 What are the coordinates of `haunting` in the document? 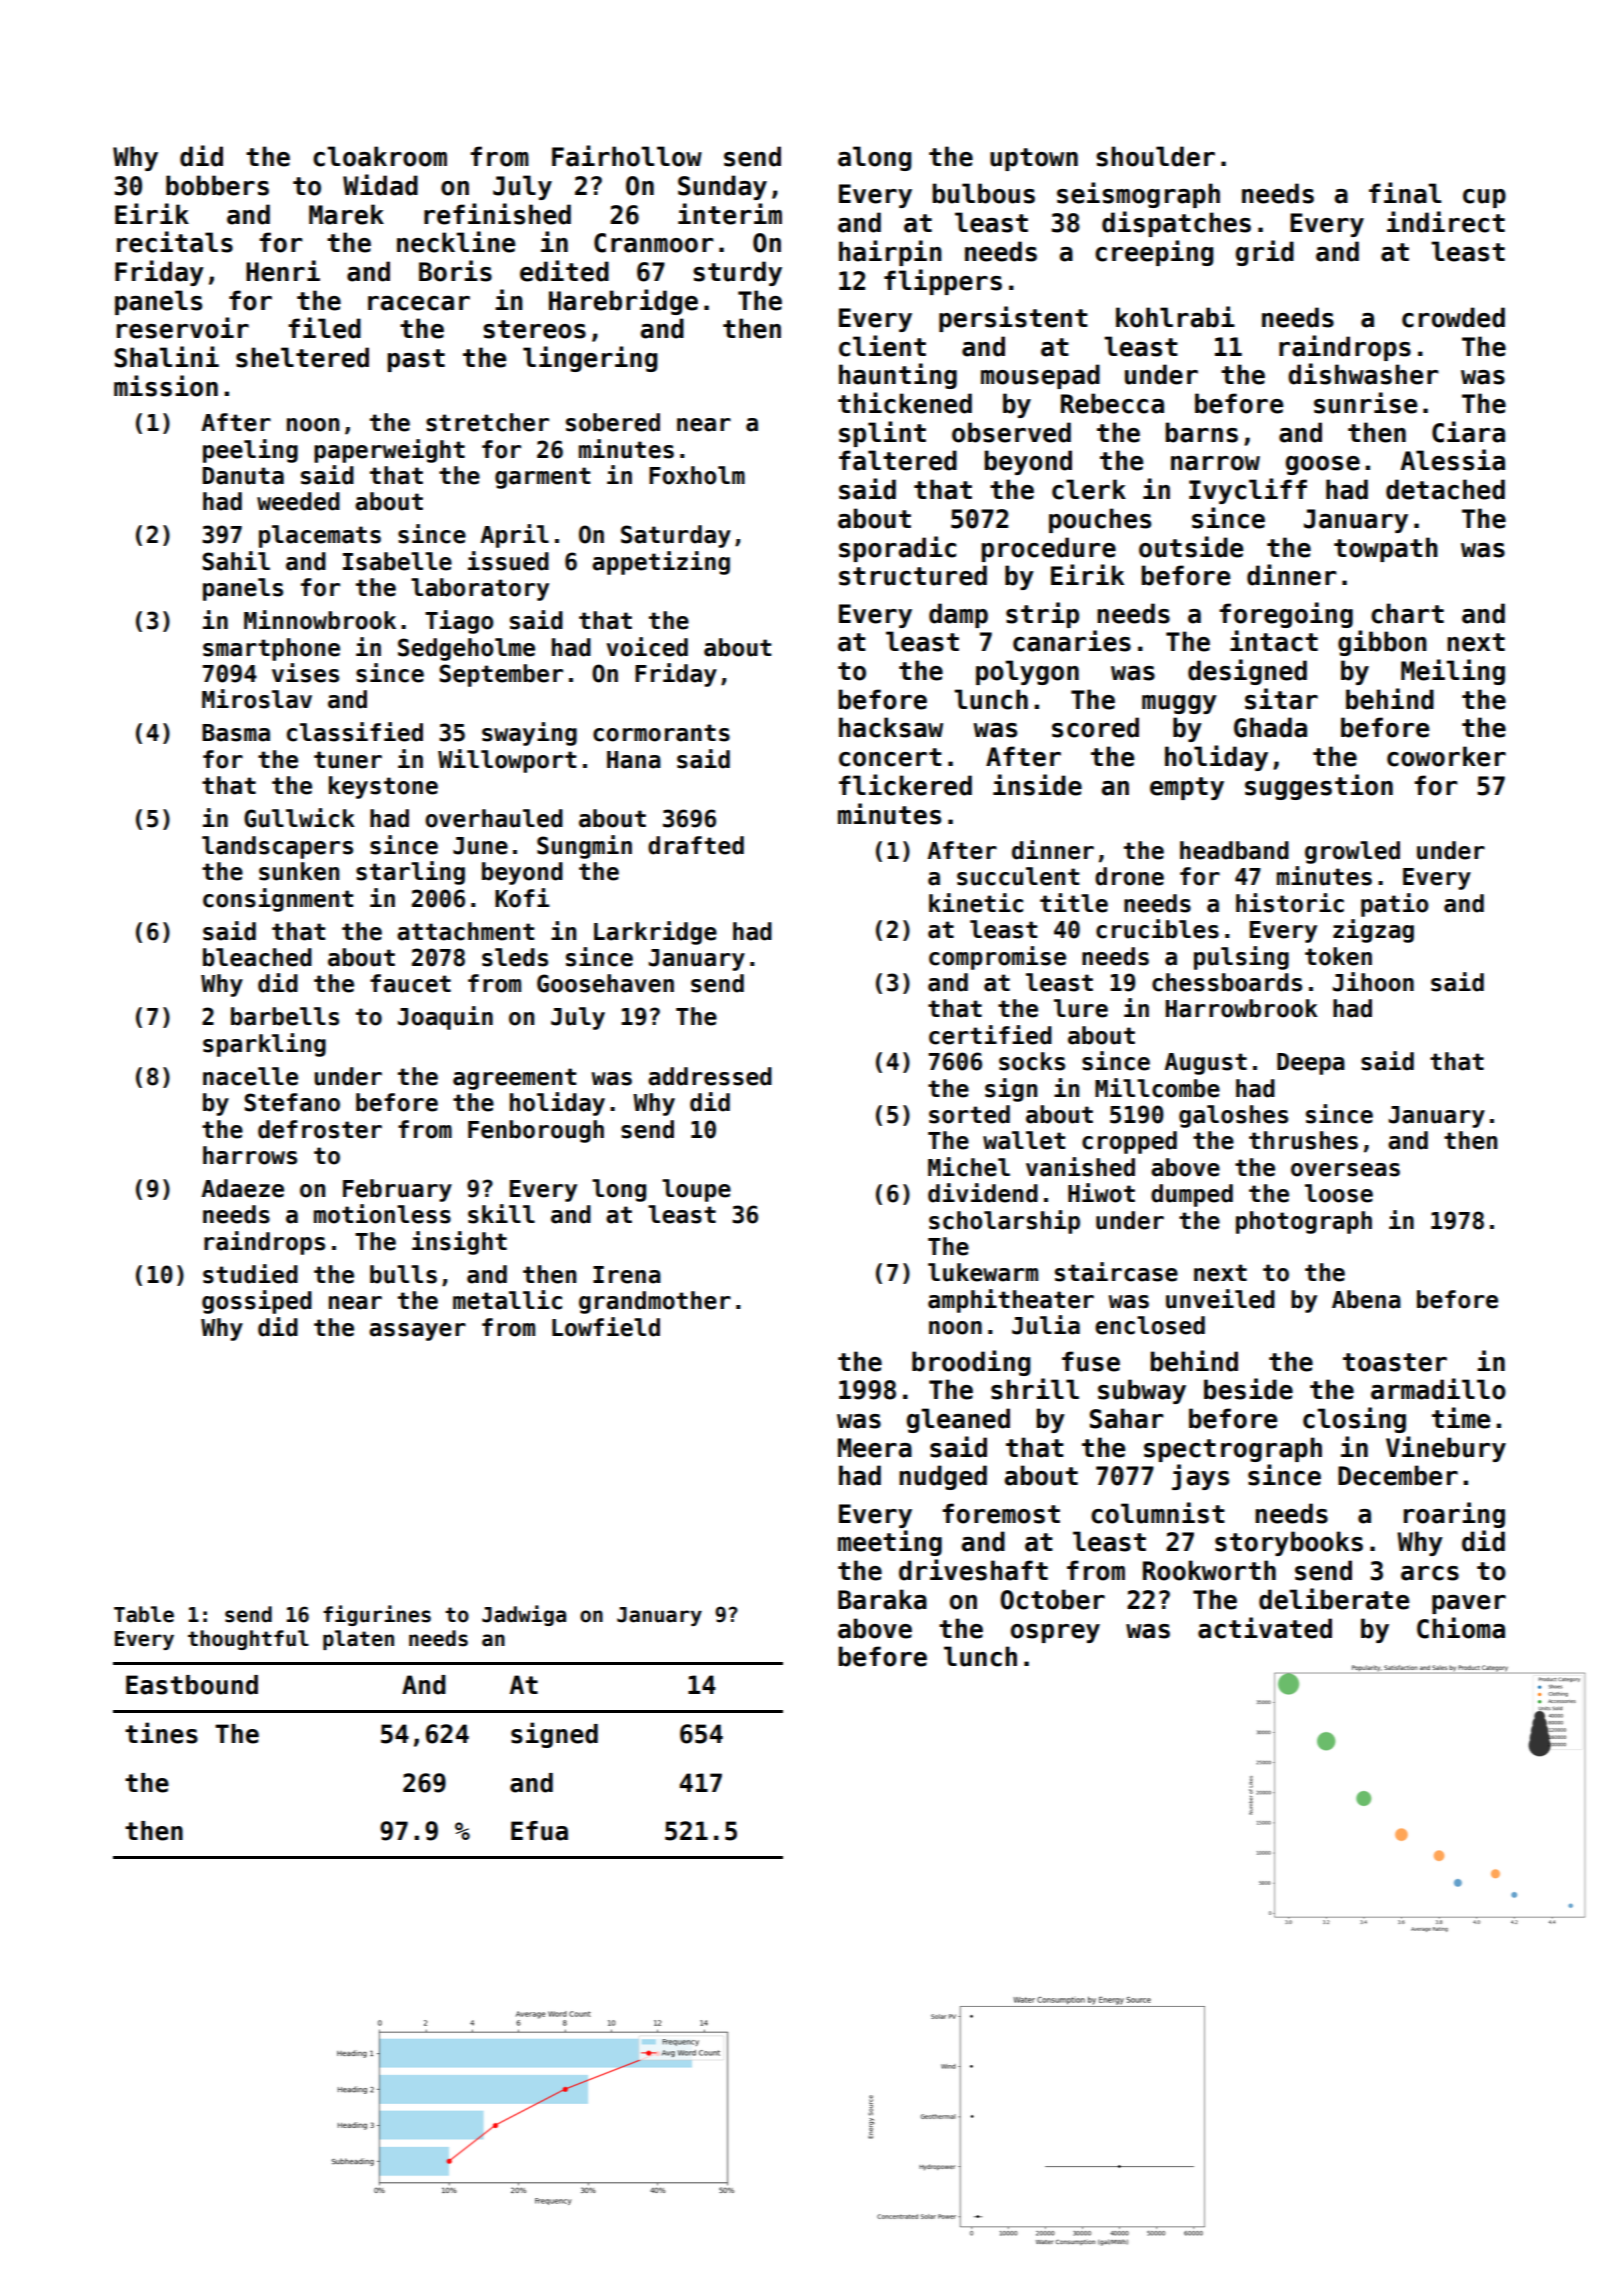 It's located at (898, 376).
